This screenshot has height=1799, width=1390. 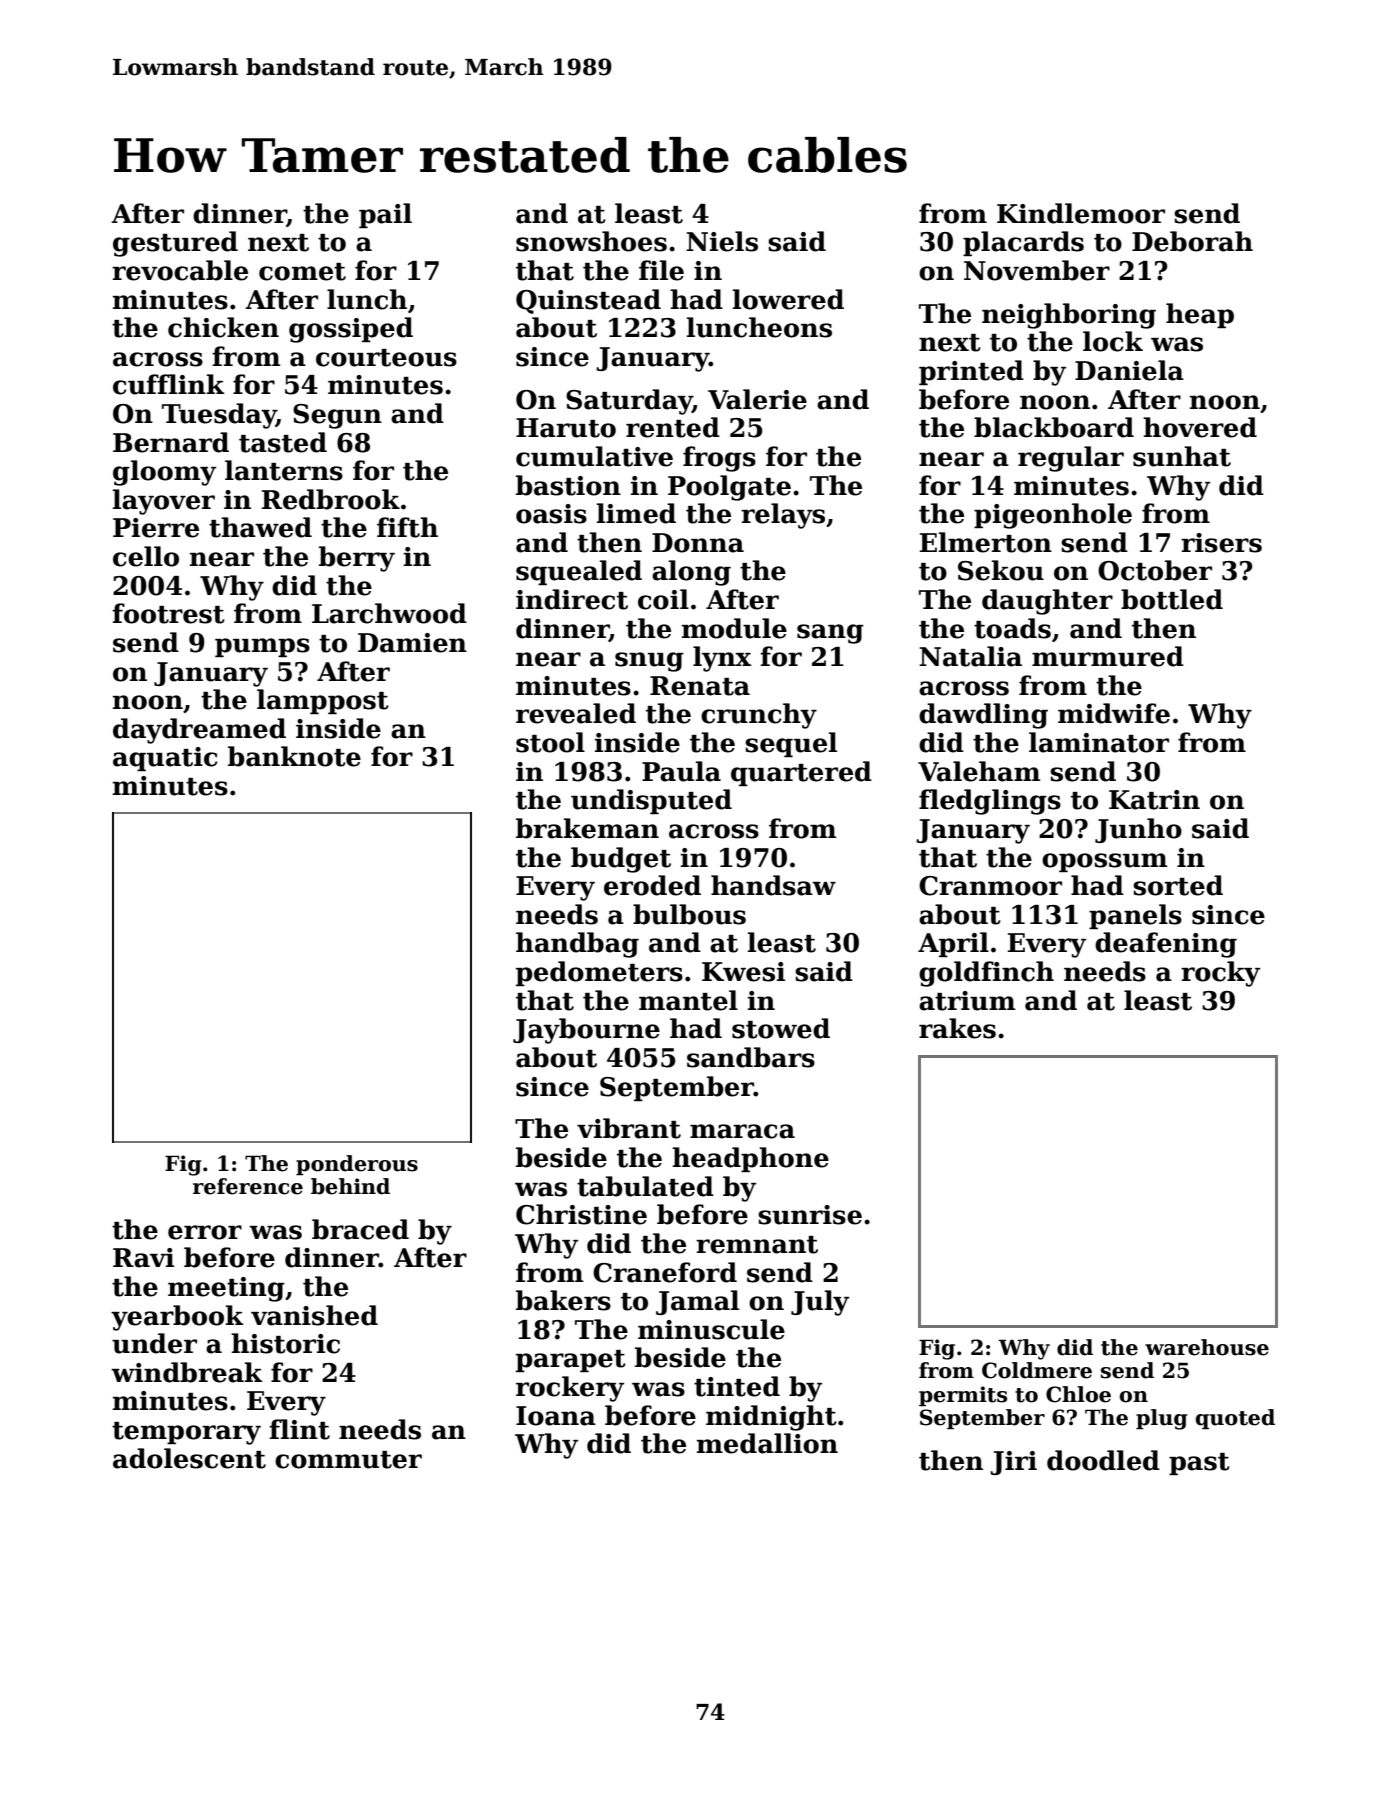 I want to click on midwife, so click(x=1114, y=713).
